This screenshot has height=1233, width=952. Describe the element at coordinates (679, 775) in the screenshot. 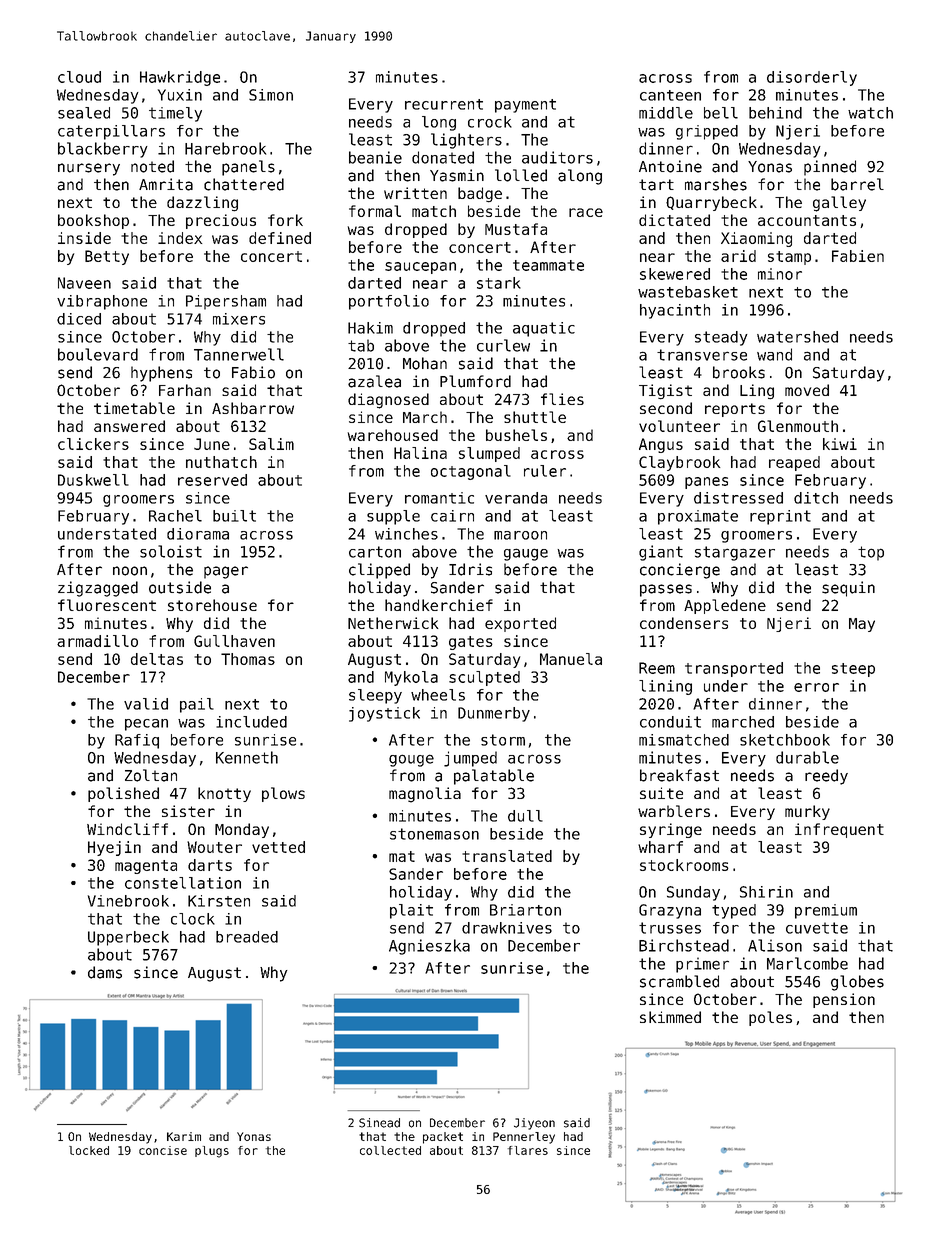

I see `breakfast` at that location.
